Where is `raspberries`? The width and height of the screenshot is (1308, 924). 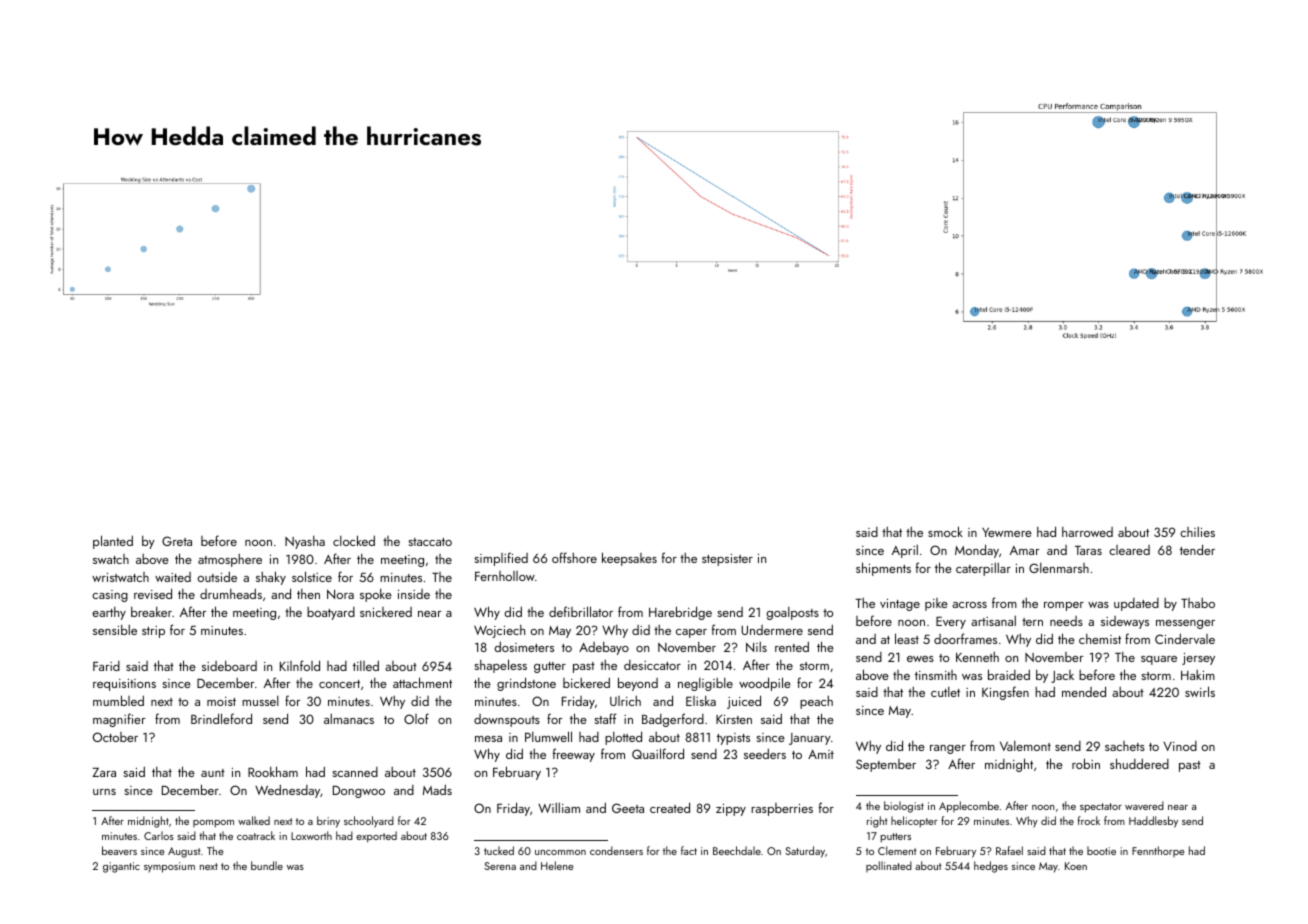 raspberries is located at coordinates (782, 809).
